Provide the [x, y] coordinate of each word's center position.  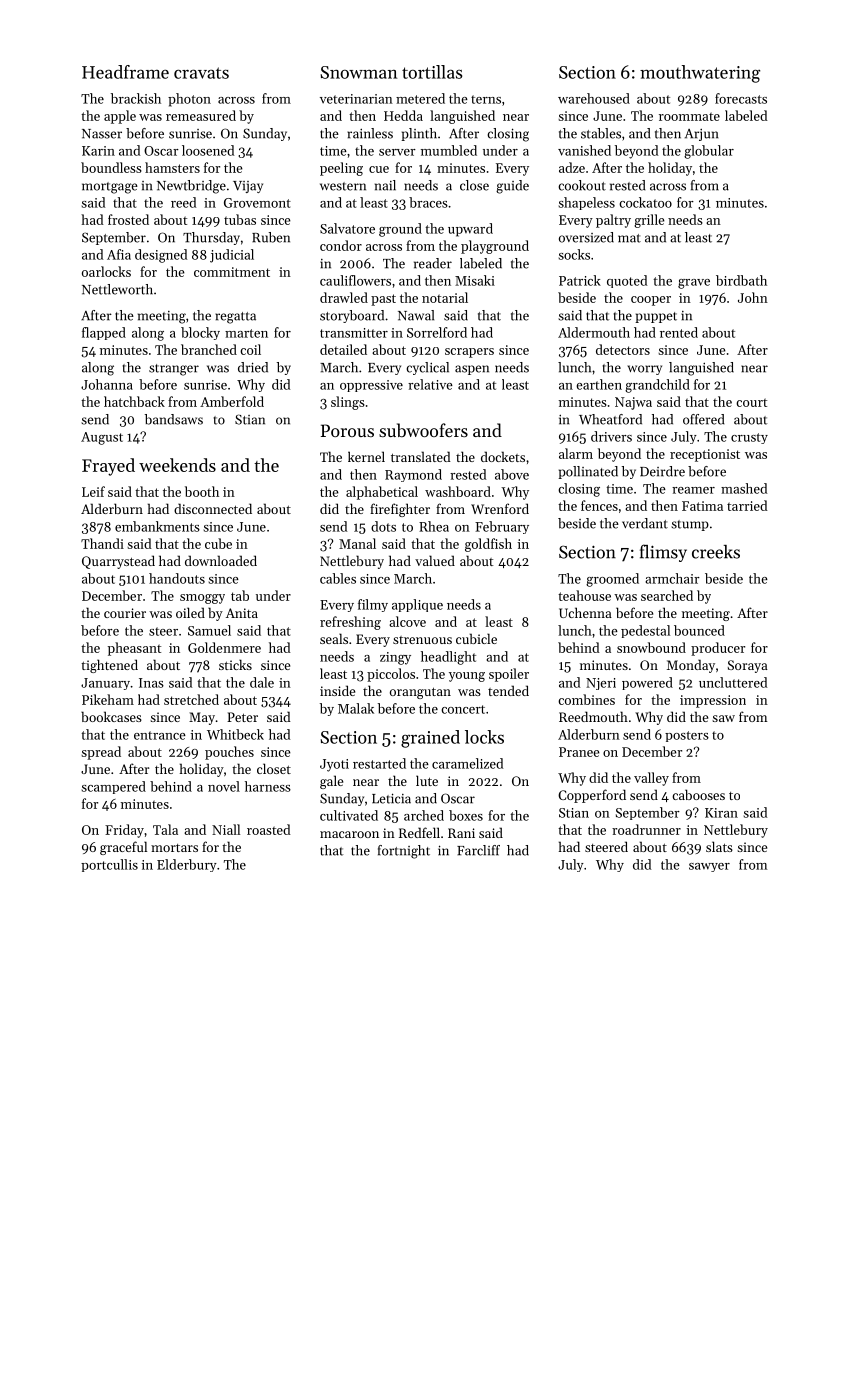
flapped [104, 333]
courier [125, 613]
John [753, 297]
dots [383, 526]
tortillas [432, 72]
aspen [472, 370]
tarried [747, 505]
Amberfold [232, 401]
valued [435, 560]
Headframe [125, 72]
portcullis [109, 865]
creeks [716, 552]
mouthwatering [700, 74]
